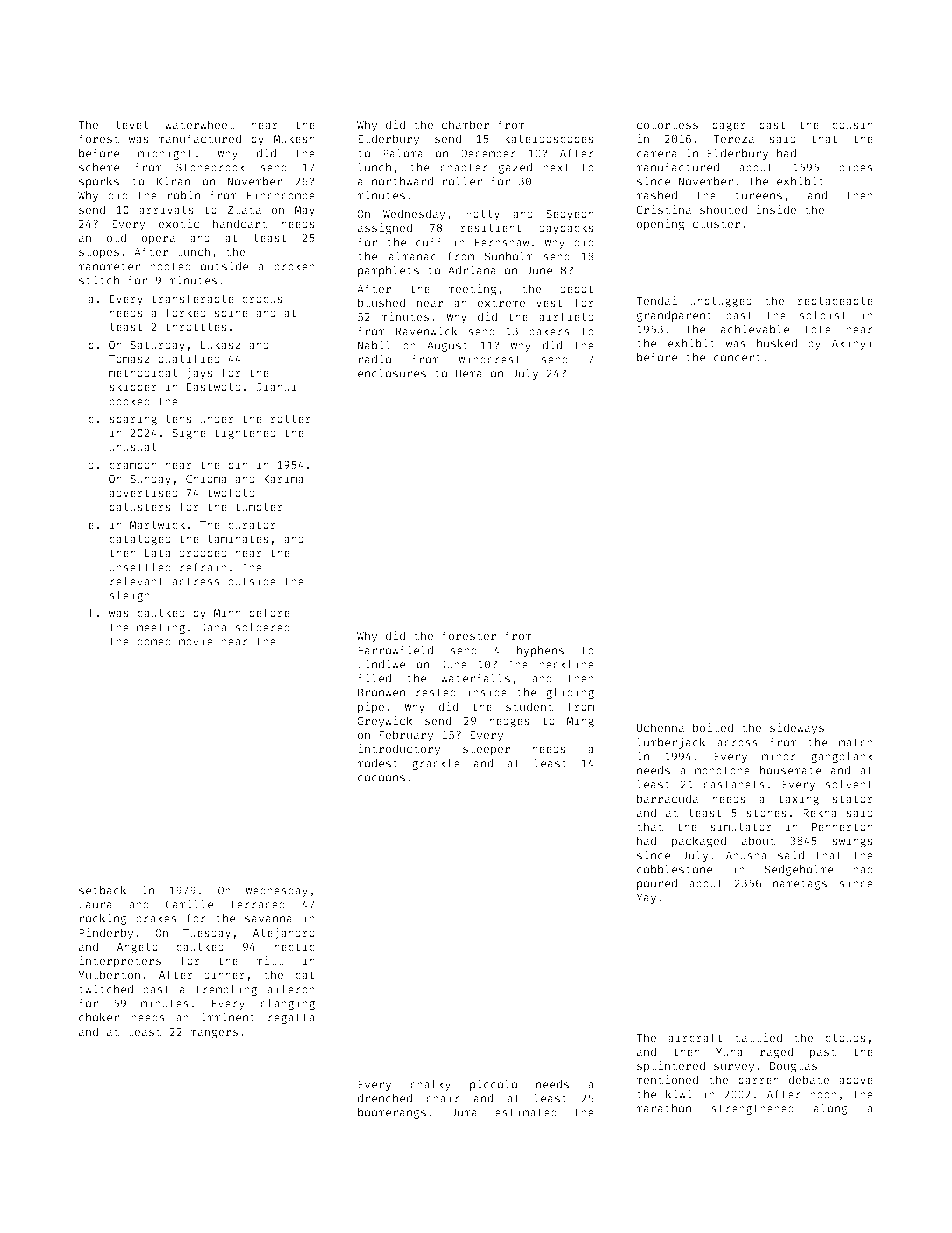  I want to click on spine, so click(231, 314).
